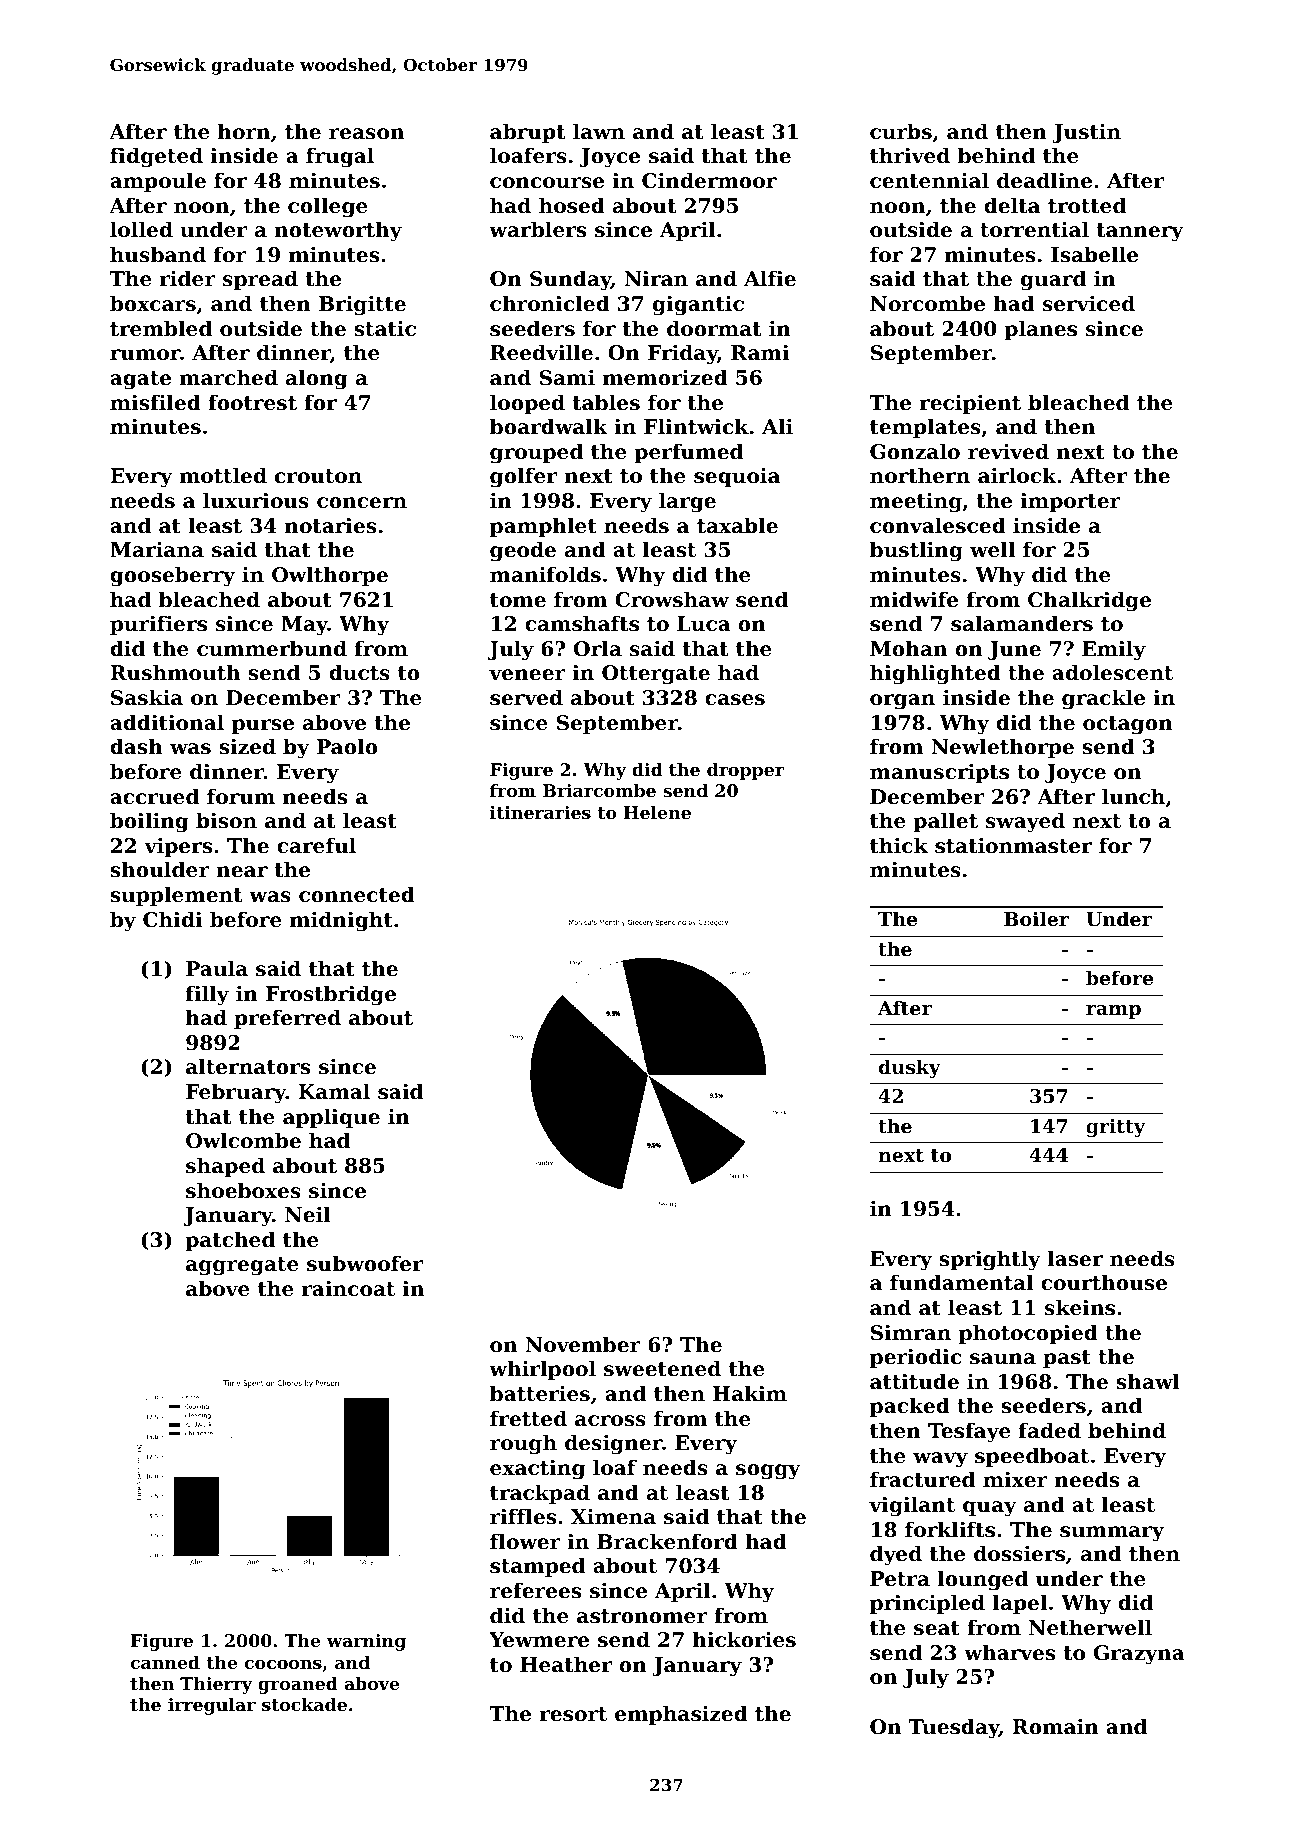  I want to click on Emily, so click(1114, 650).
